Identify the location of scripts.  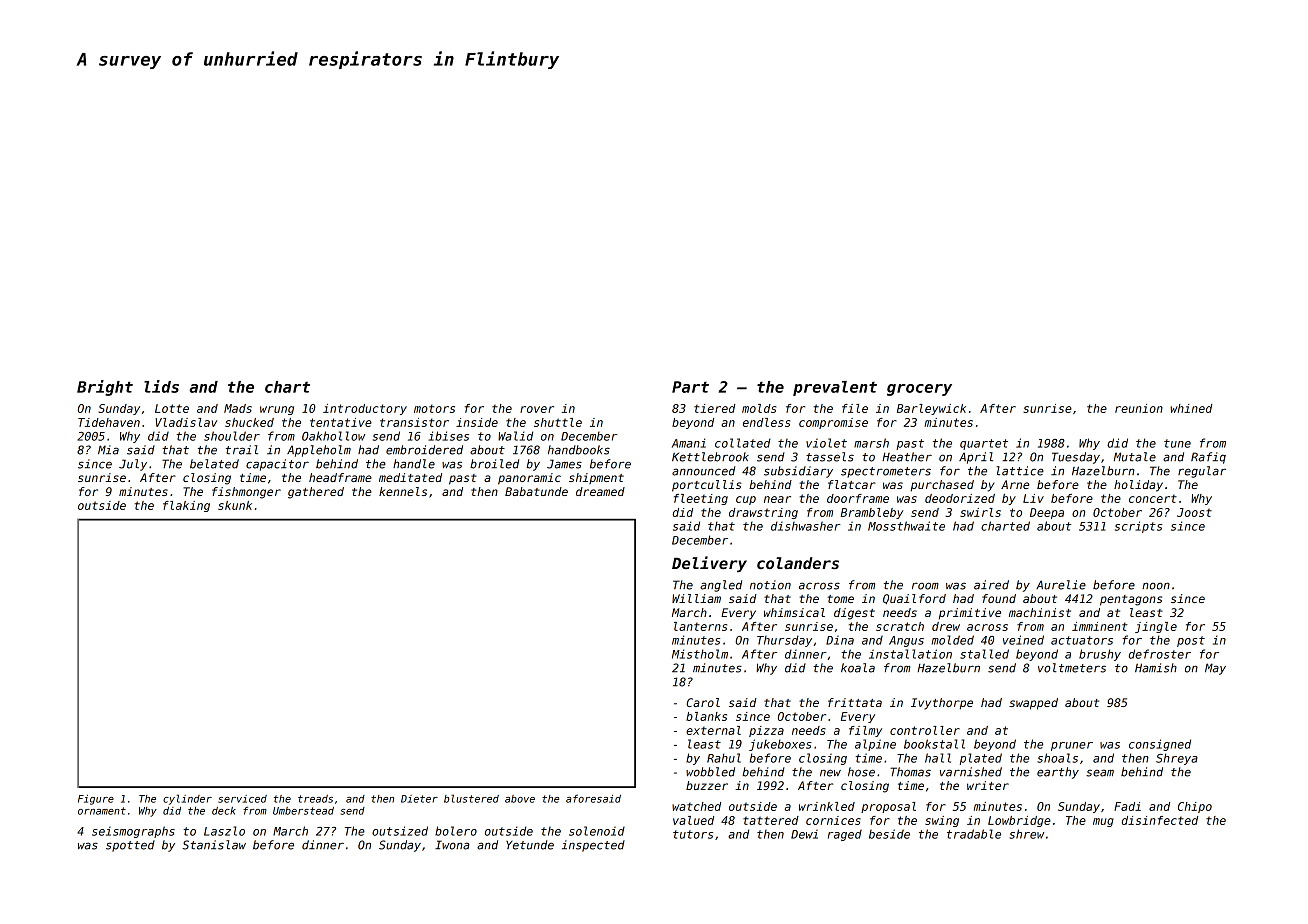
(1138, 527).
